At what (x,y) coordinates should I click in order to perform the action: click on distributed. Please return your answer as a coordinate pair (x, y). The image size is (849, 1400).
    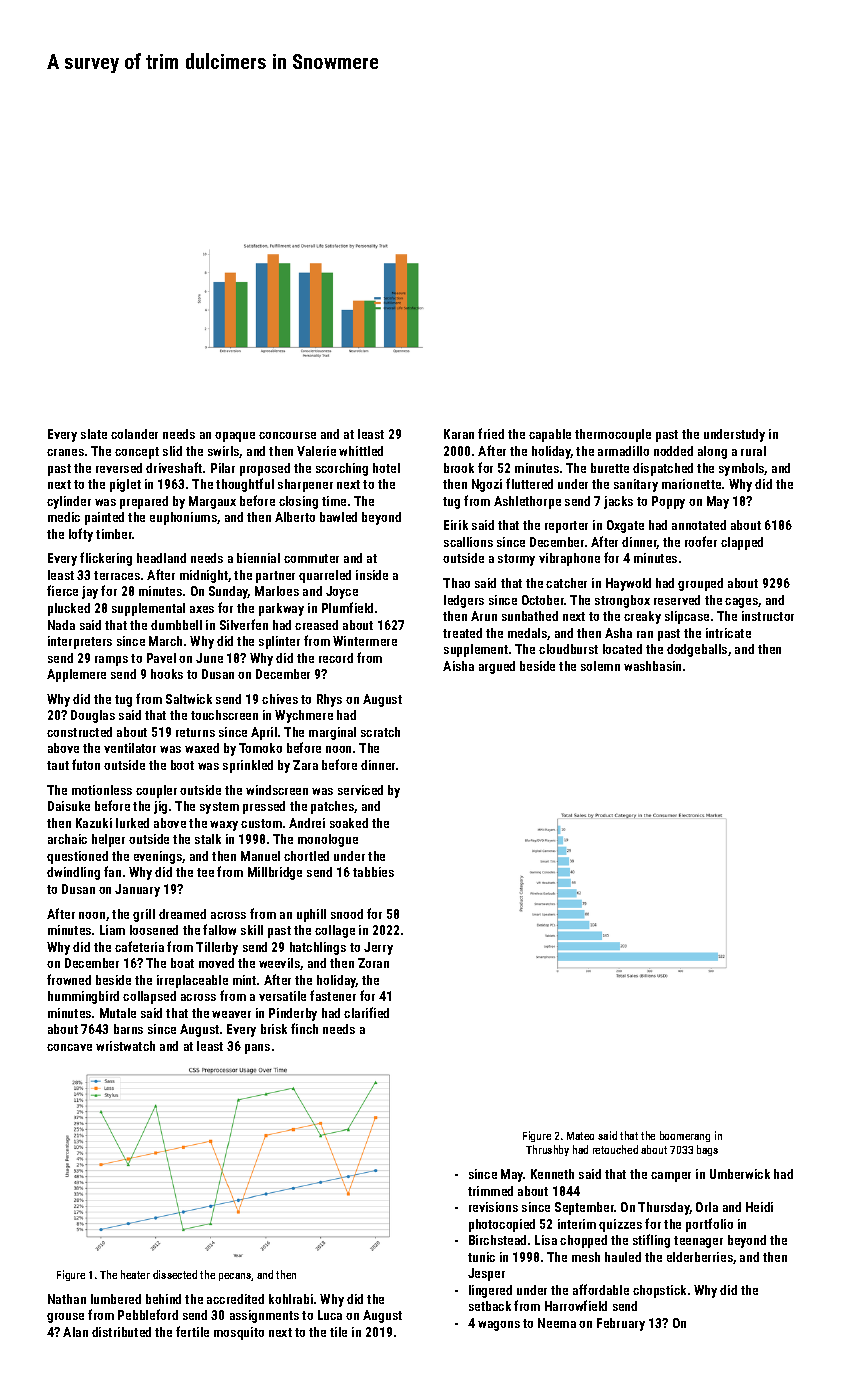
    Looking at the image, I should click on (121, 1332).
